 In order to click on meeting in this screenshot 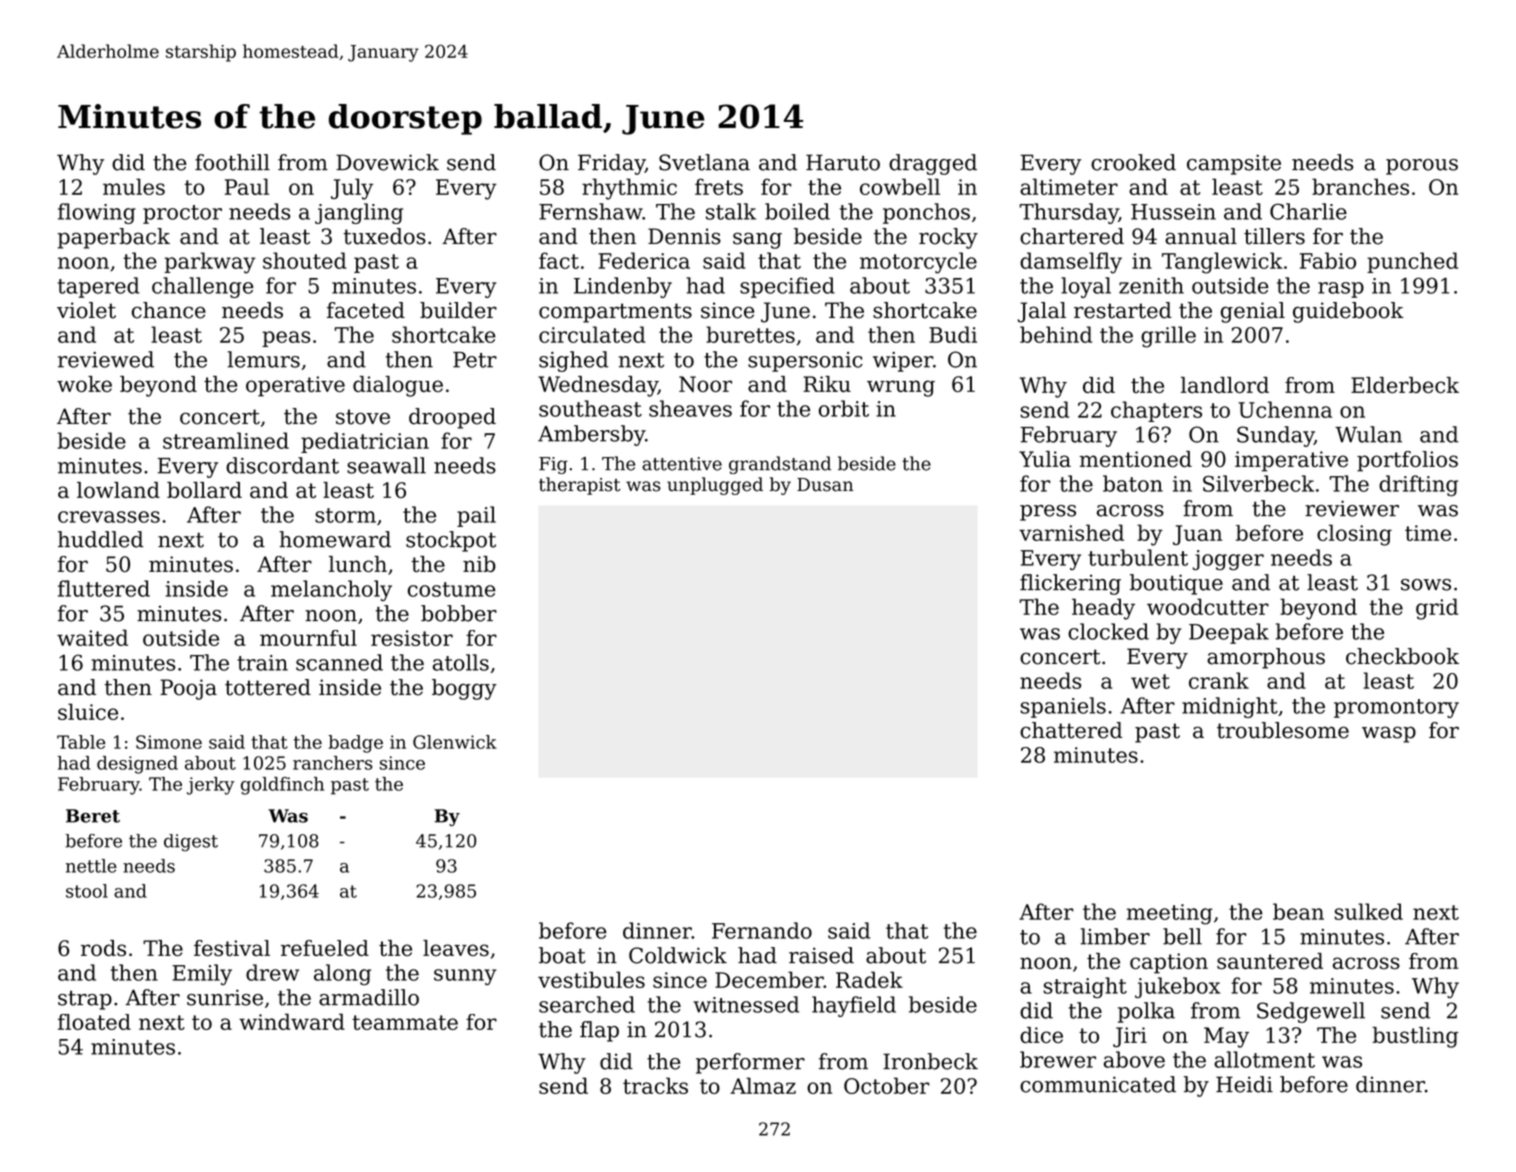, I will do `click(1170, 914)`.
